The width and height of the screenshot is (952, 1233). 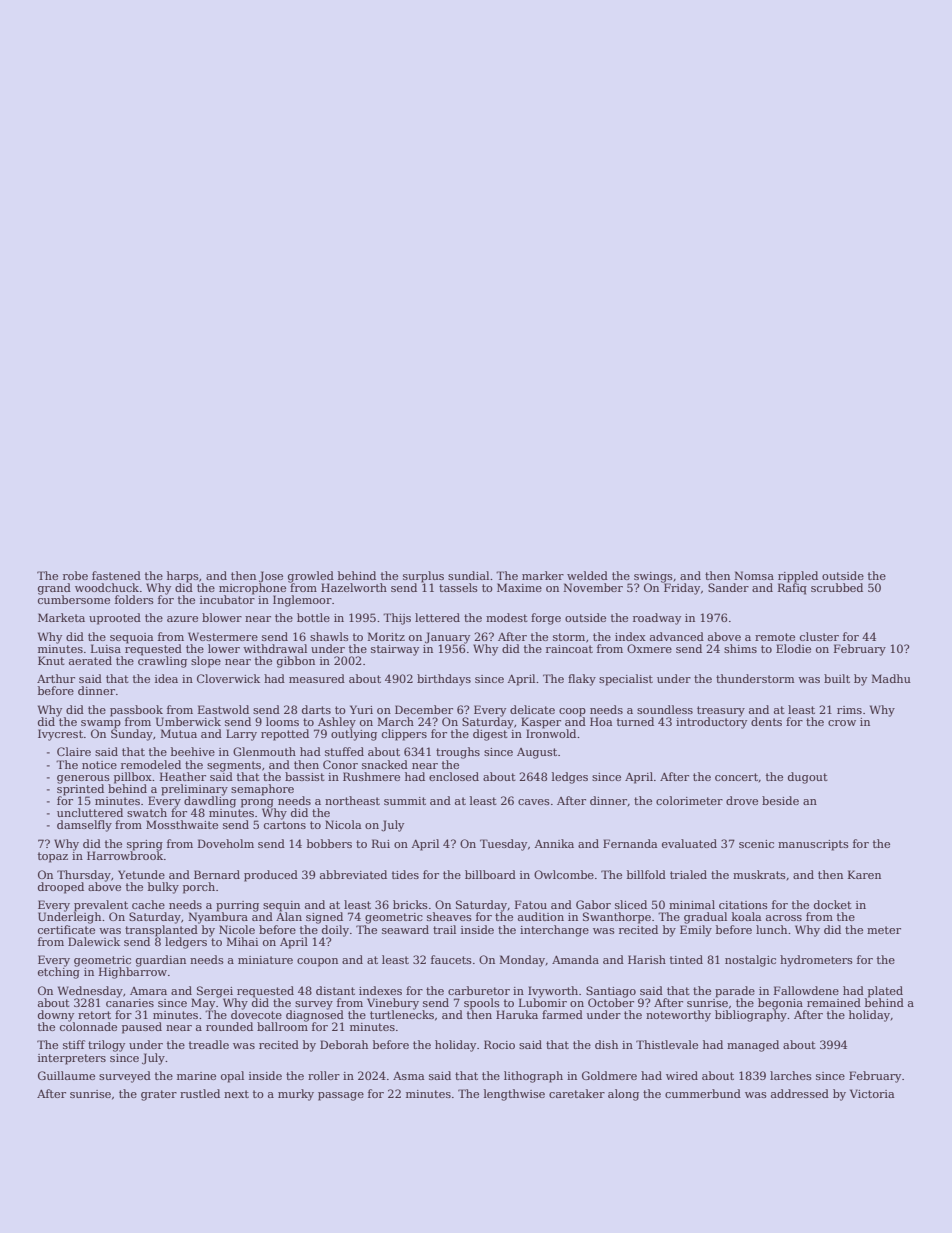 I want to click on surplus, so click(x=423, y=577).
